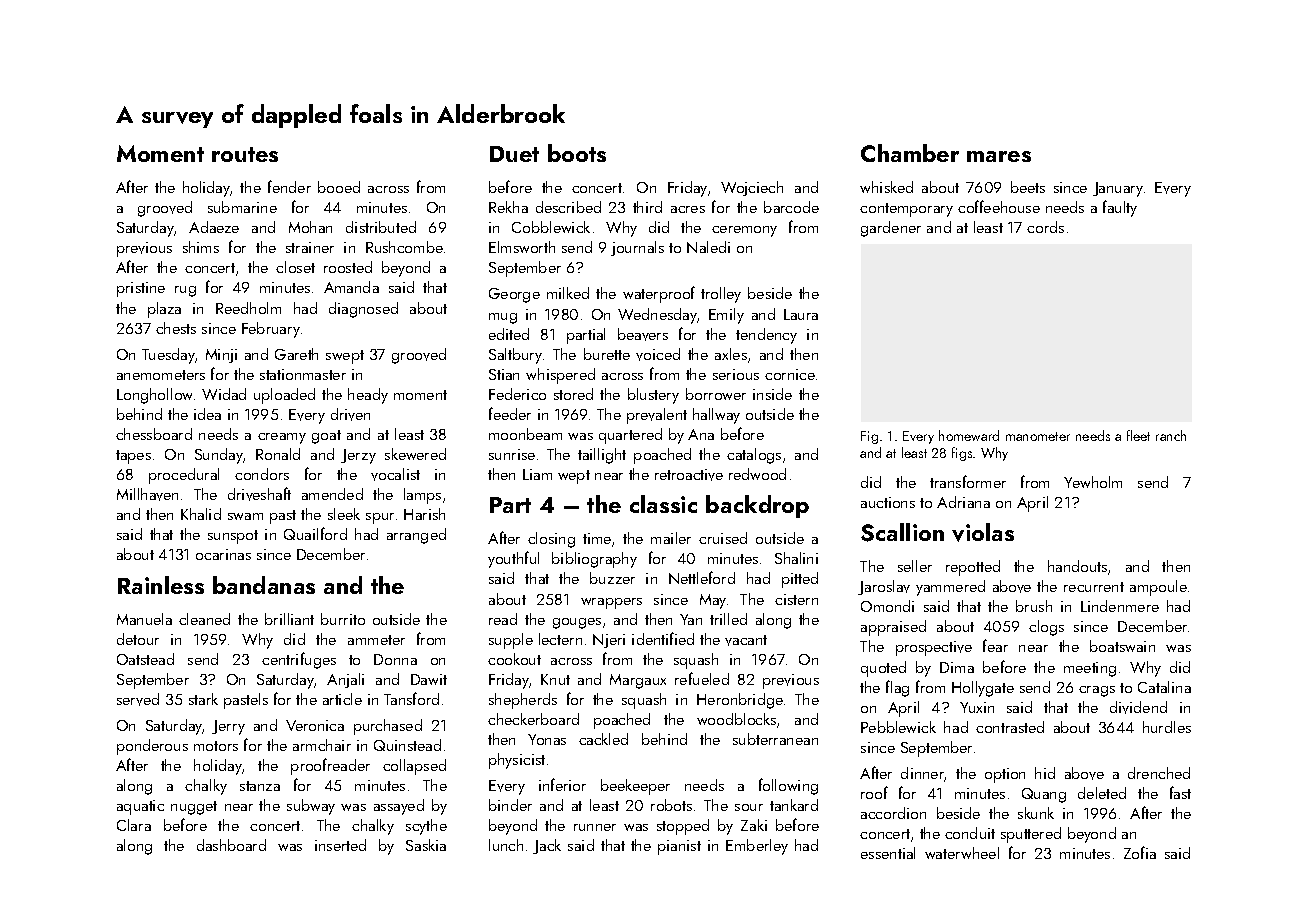  What do you see at coordinates (144, 619) in the document?
I see `Manuela` at bounding box center [144, 619].
